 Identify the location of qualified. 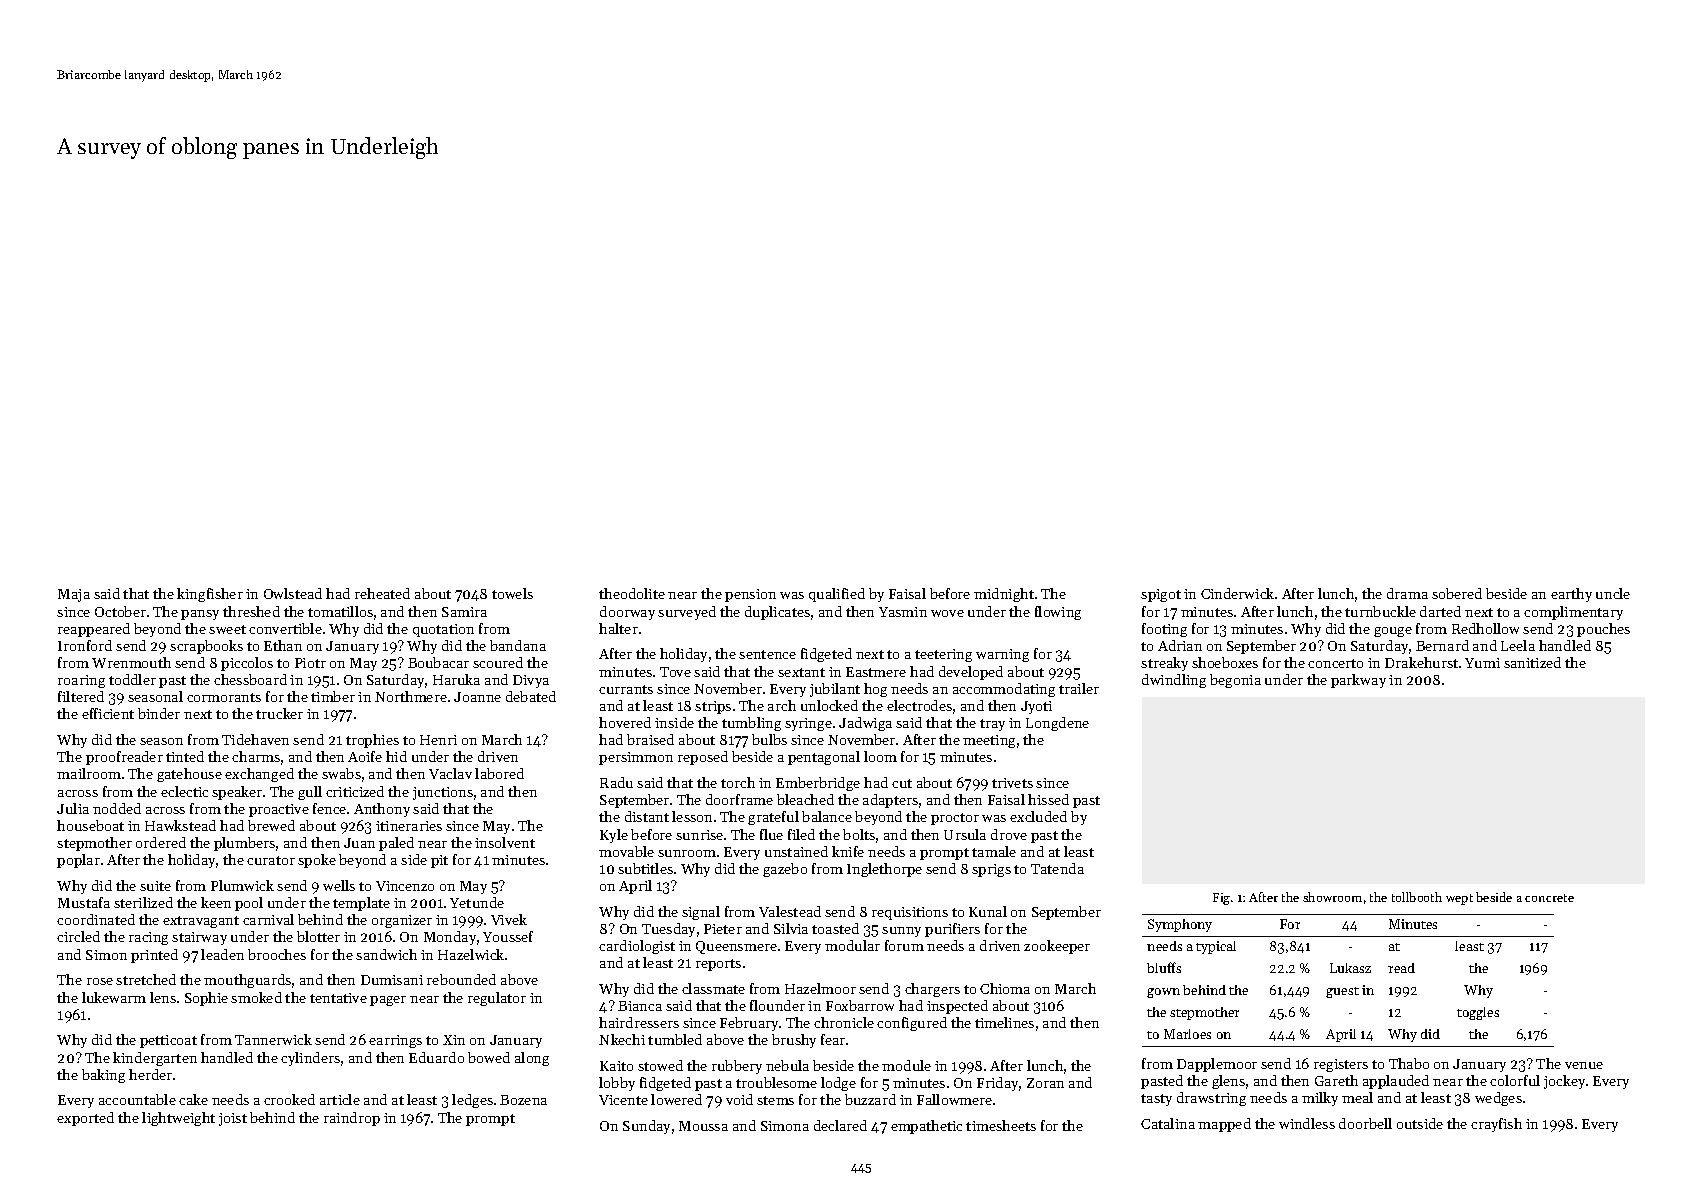
(837, 595).
